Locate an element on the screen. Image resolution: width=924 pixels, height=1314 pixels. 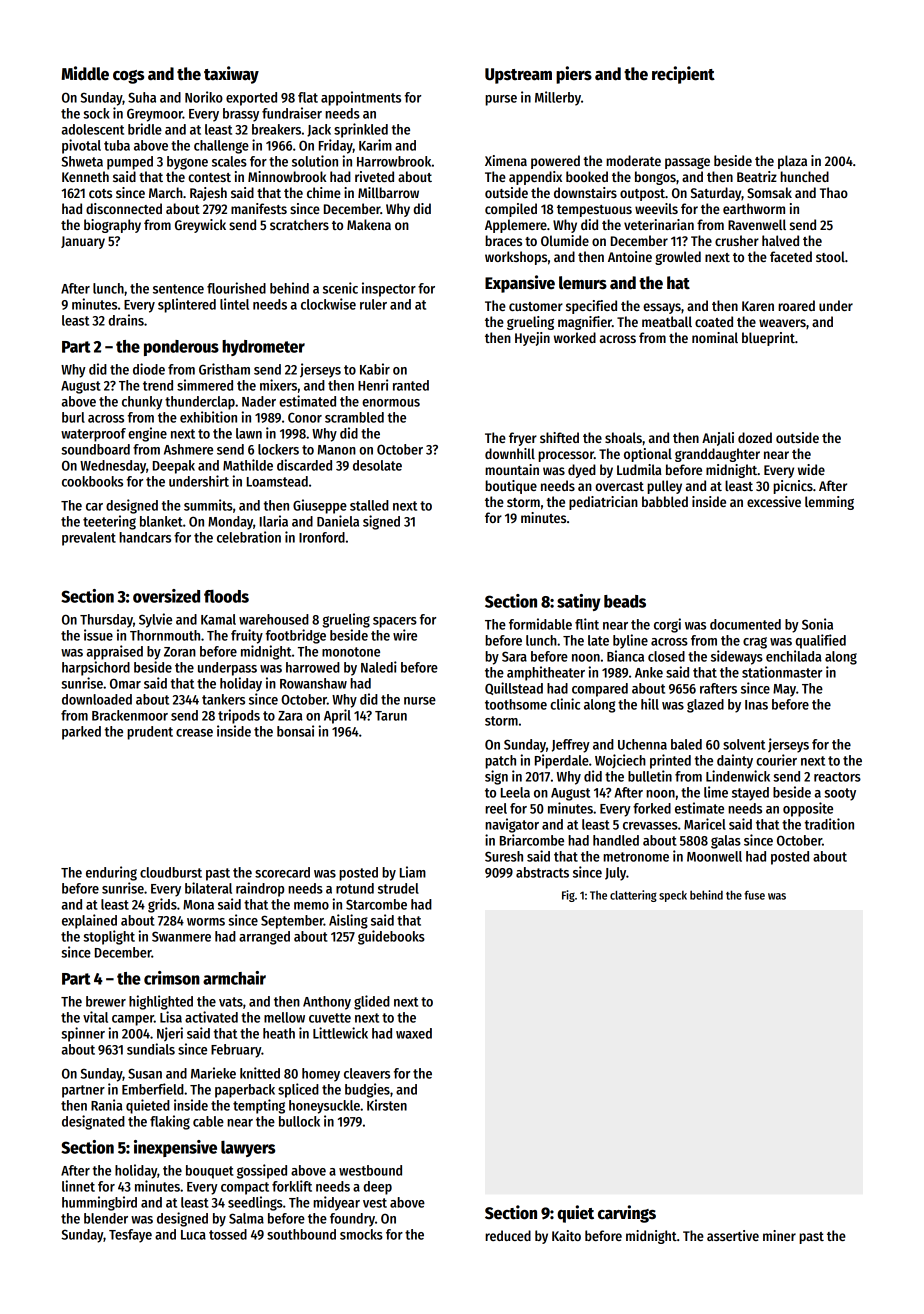
Kirsten is located at coordinates (387, 1105).
